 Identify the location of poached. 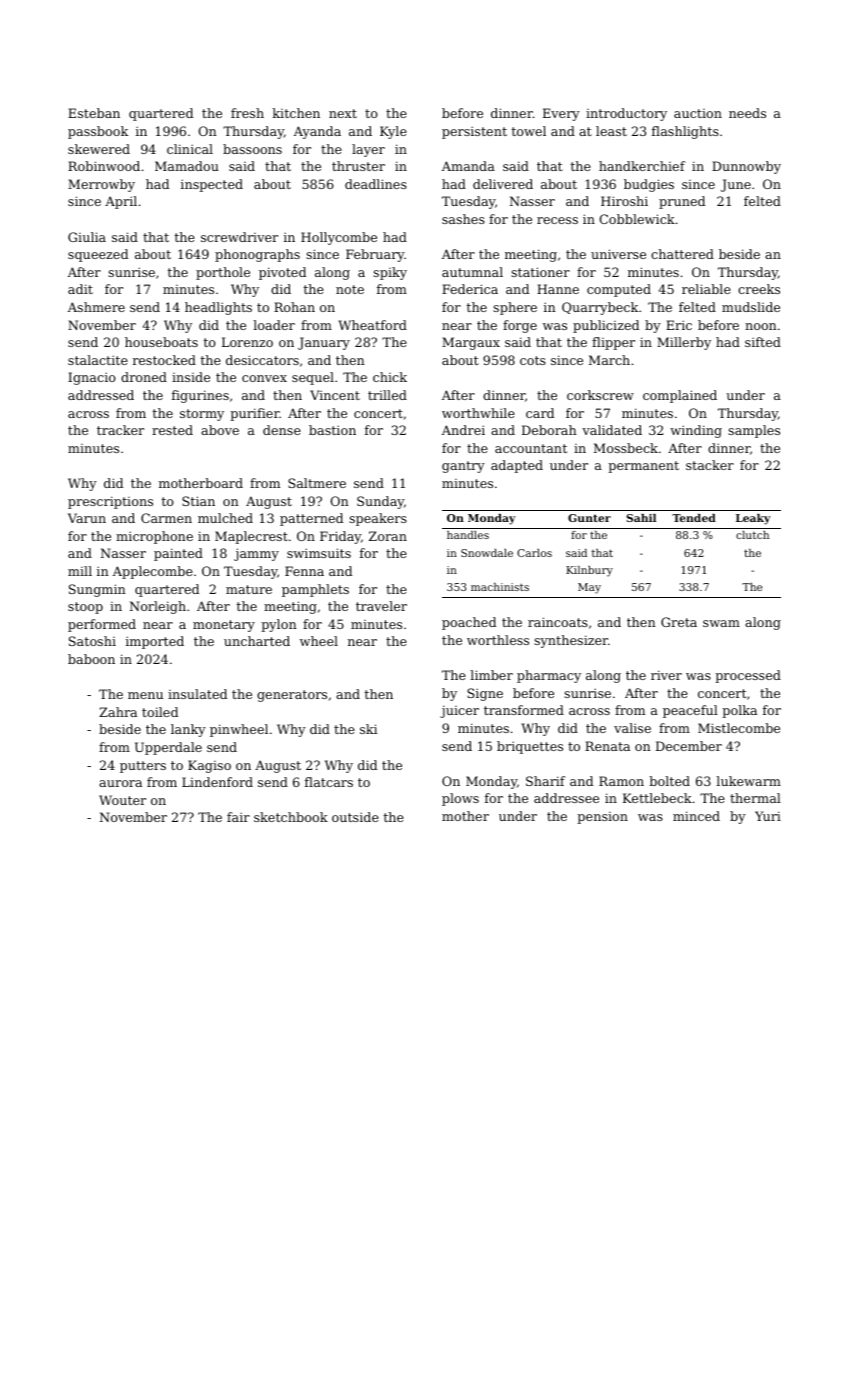
(469, 623).
